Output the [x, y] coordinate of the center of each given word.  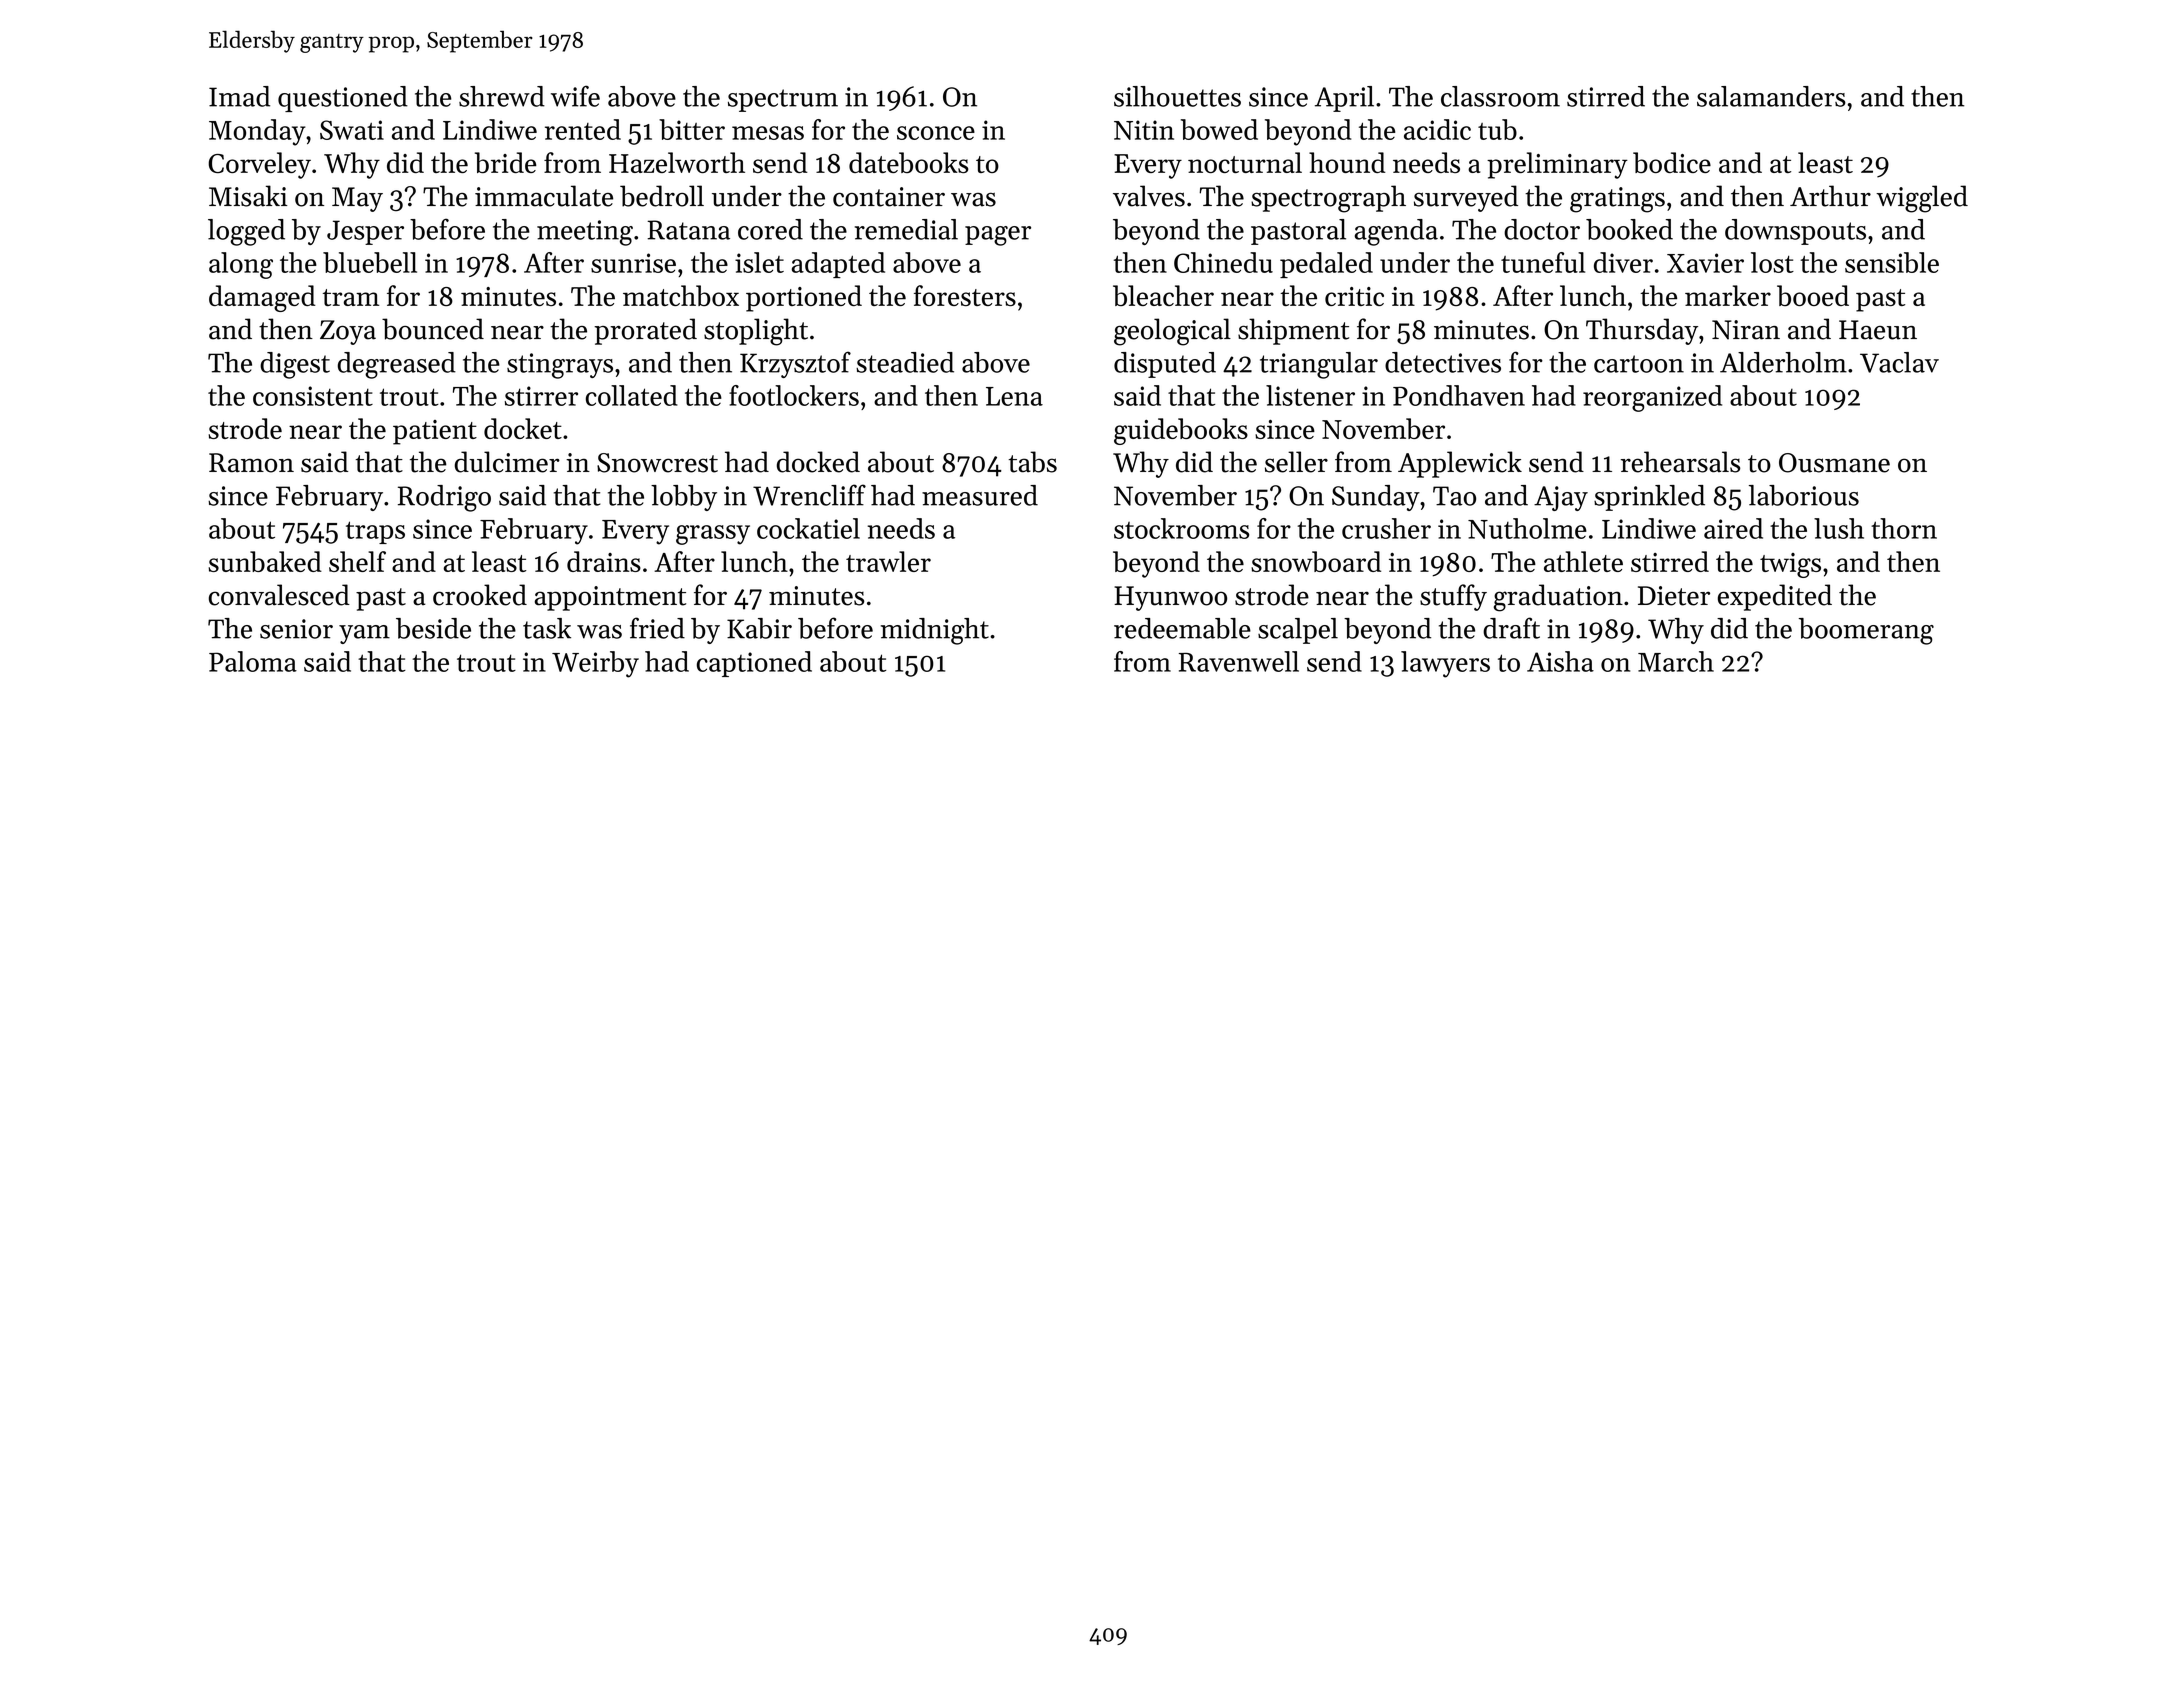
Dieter [1674, 596]
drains [604, 561]
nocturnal [1245, 162]
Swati [352, 130]
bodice [1672, 162]
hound [1347, 162]
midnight [935, 631]
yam [364, 634]
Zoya [348, 332]
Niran [1746, 330]
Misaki [248, 196]
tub [1497, 129]
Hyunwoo [1170, 598]
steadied [905, 362]
